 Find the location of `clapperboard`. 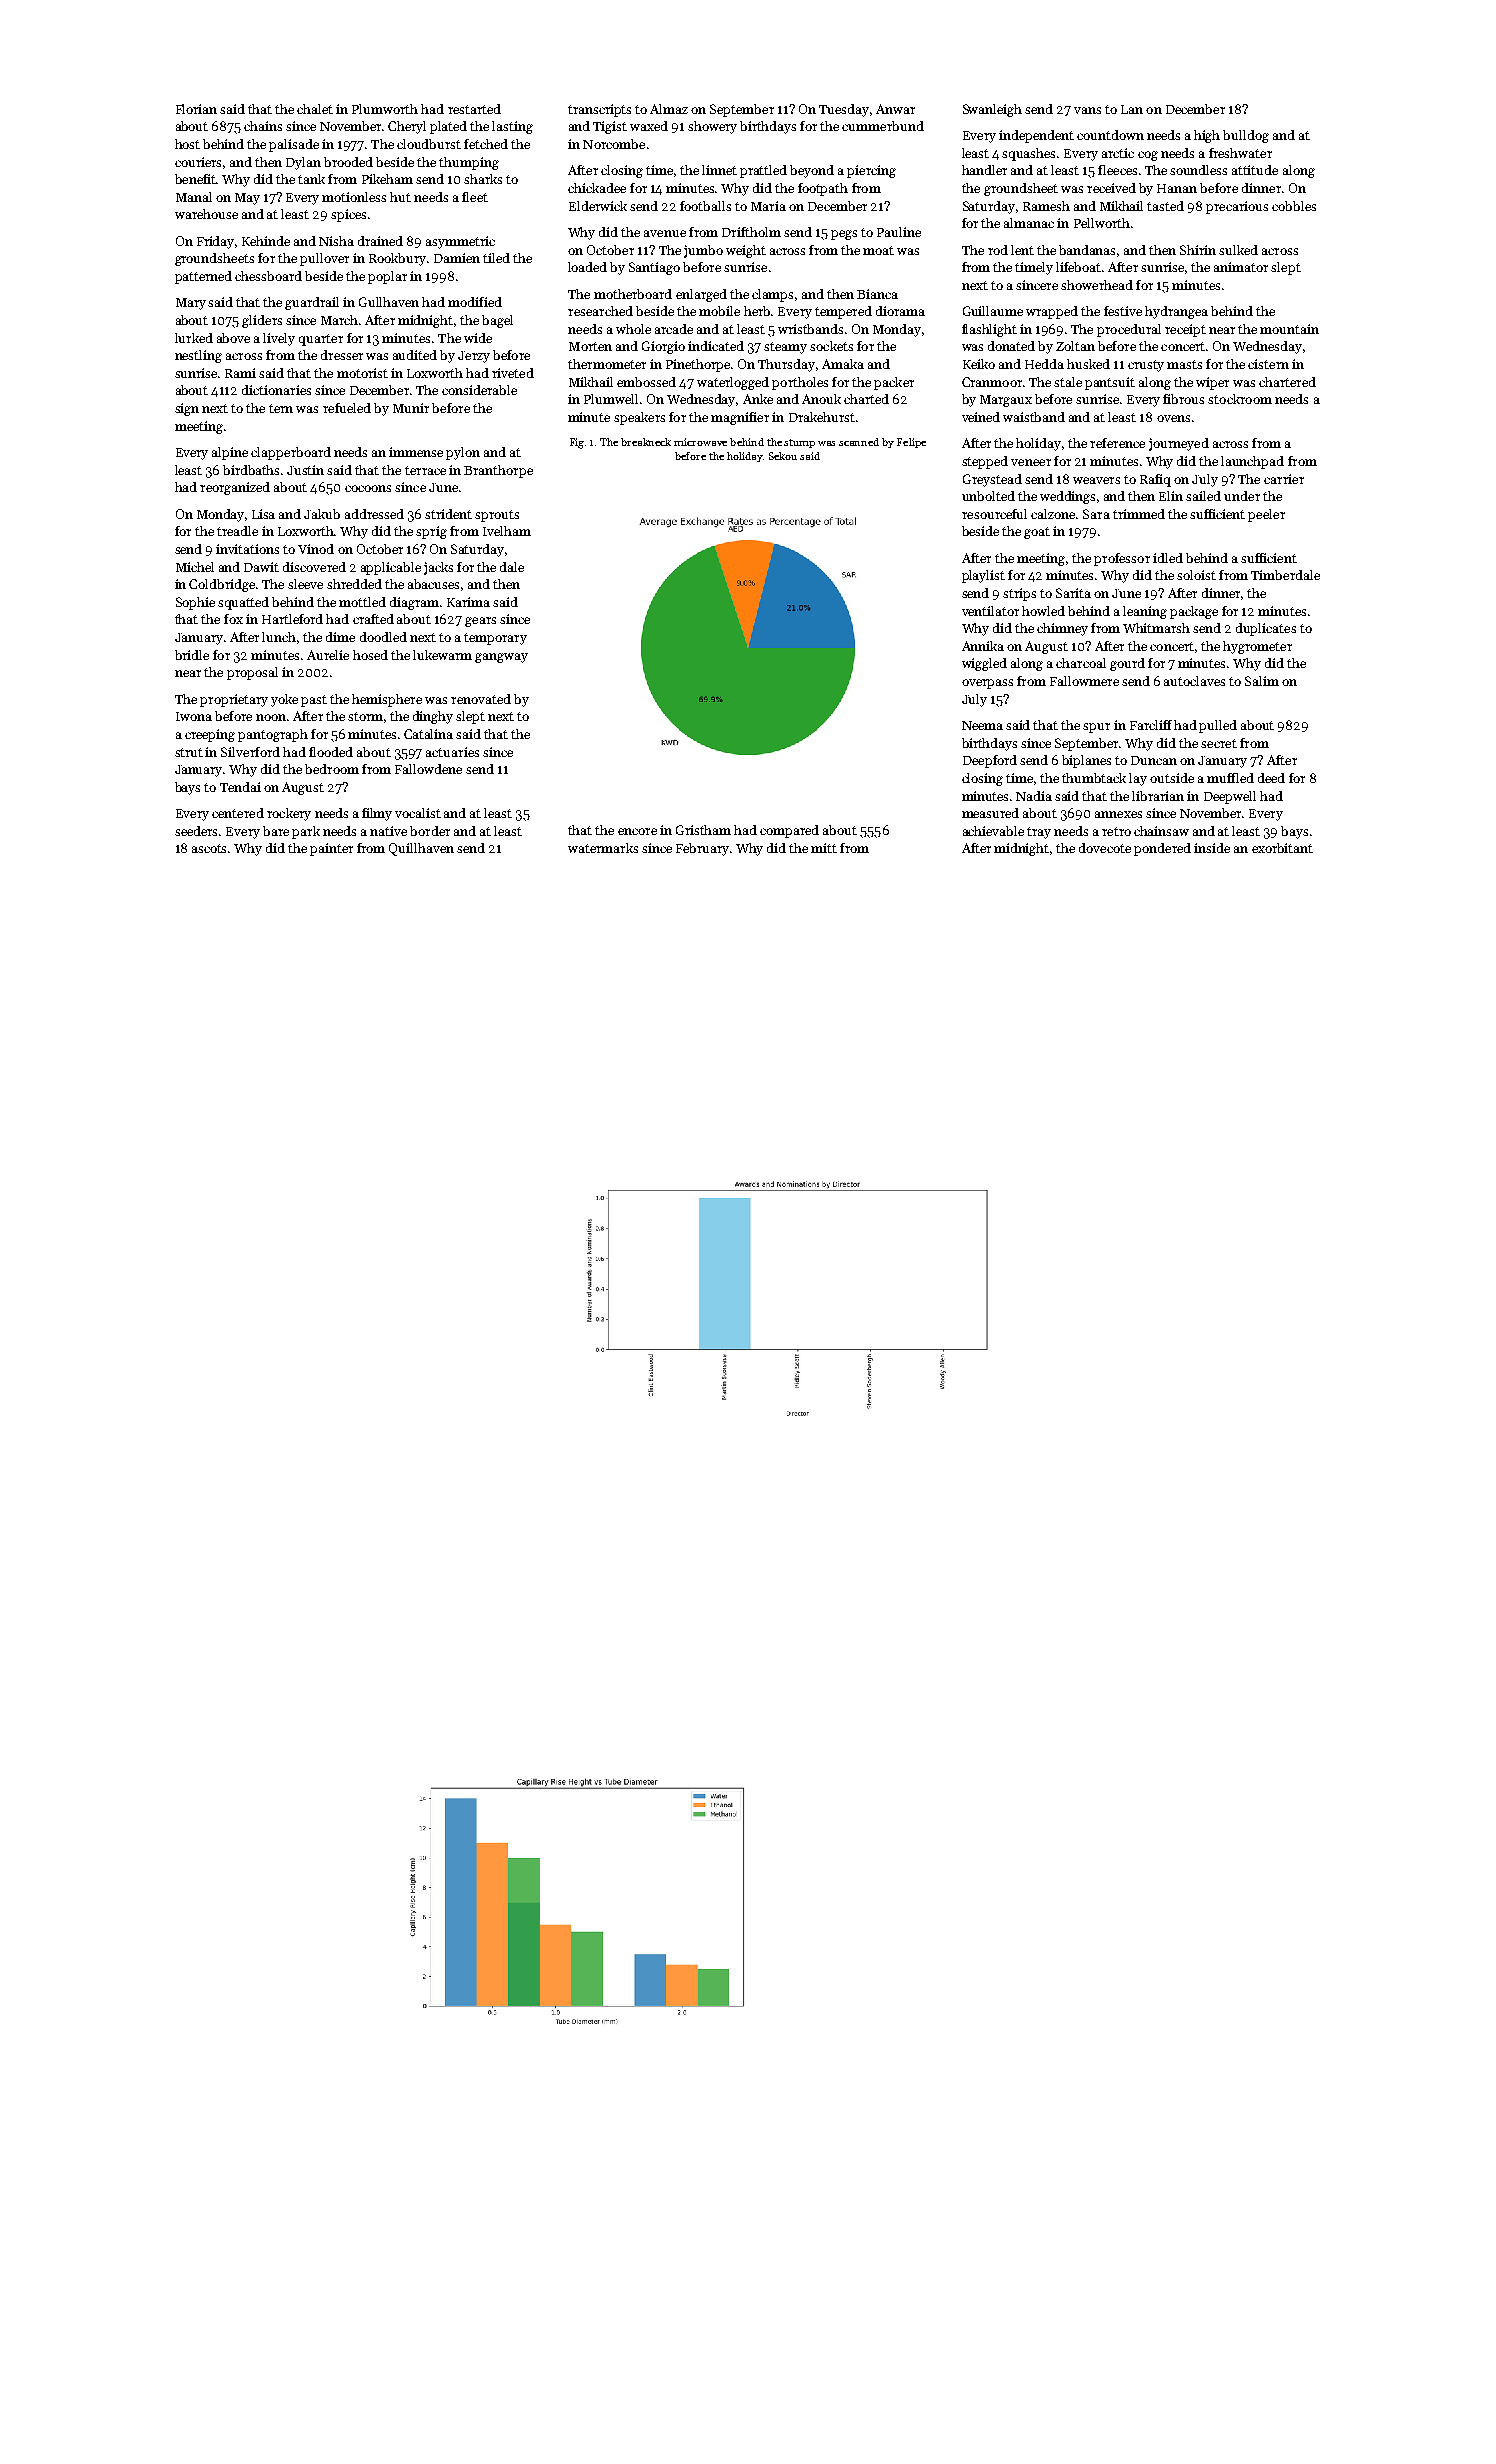

clapperboard is located at coordinates (291, 453).
